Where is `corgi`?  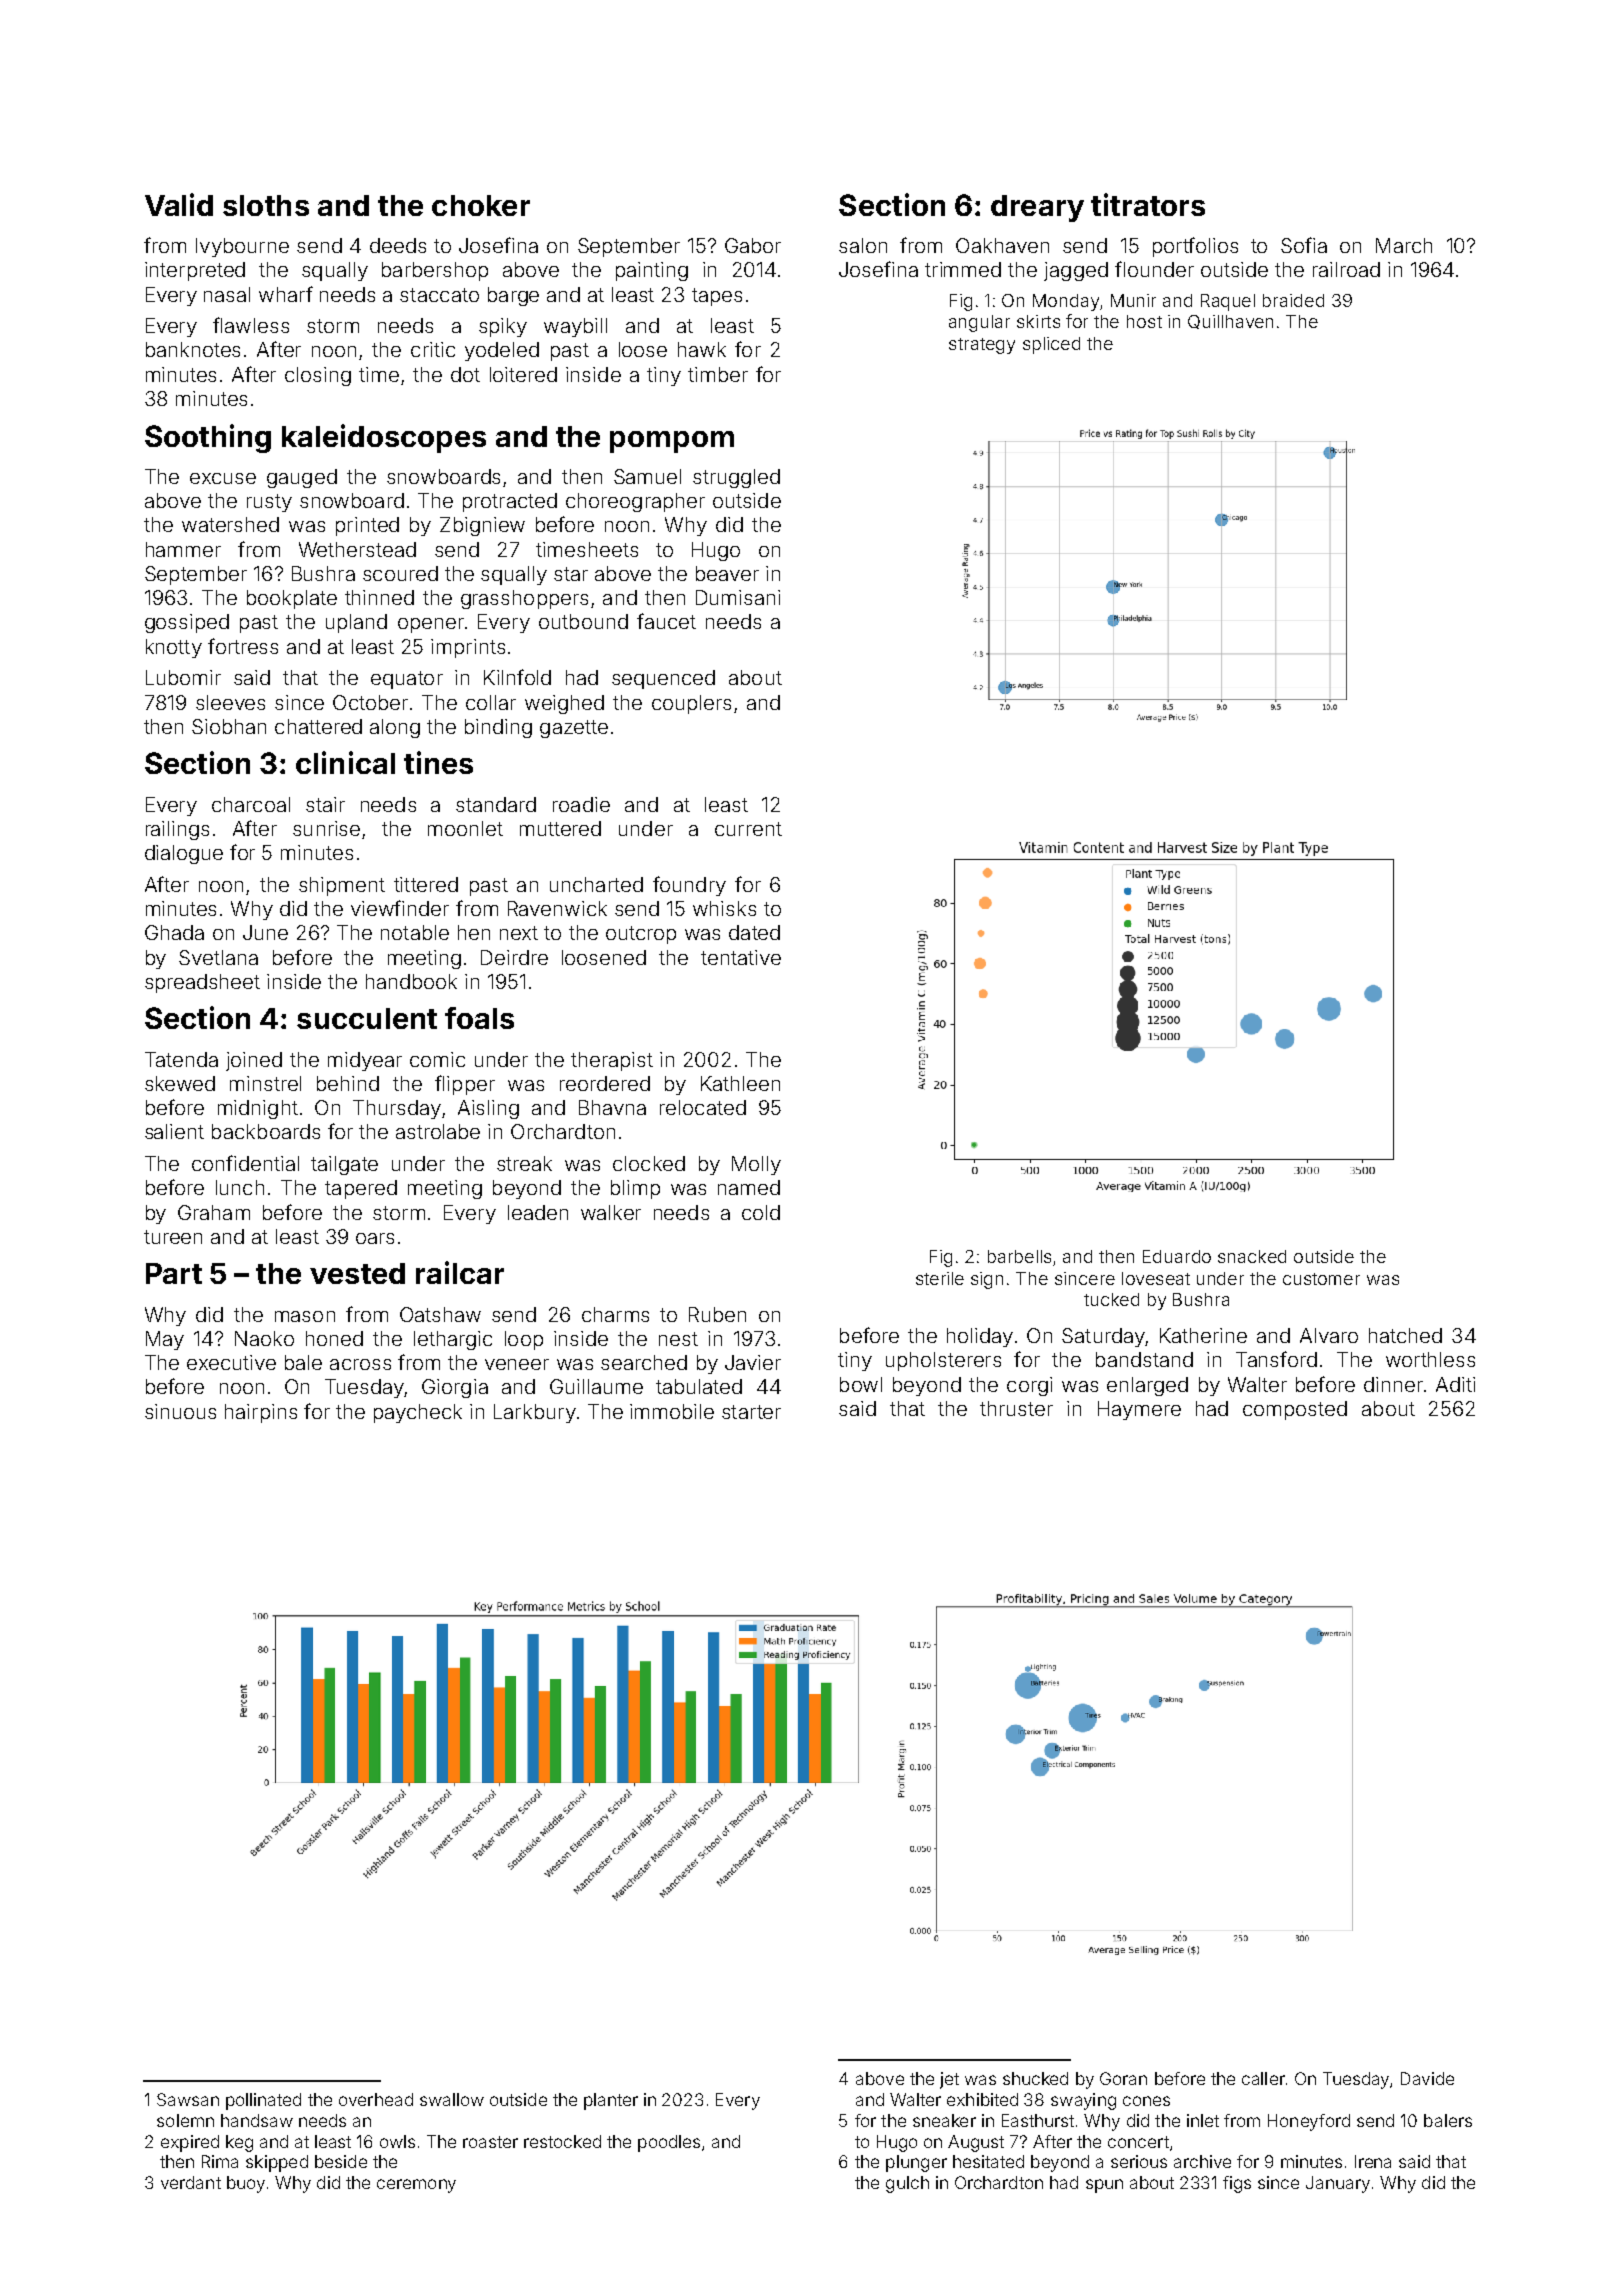 corgi is located at coordinates (1029, 1386).
